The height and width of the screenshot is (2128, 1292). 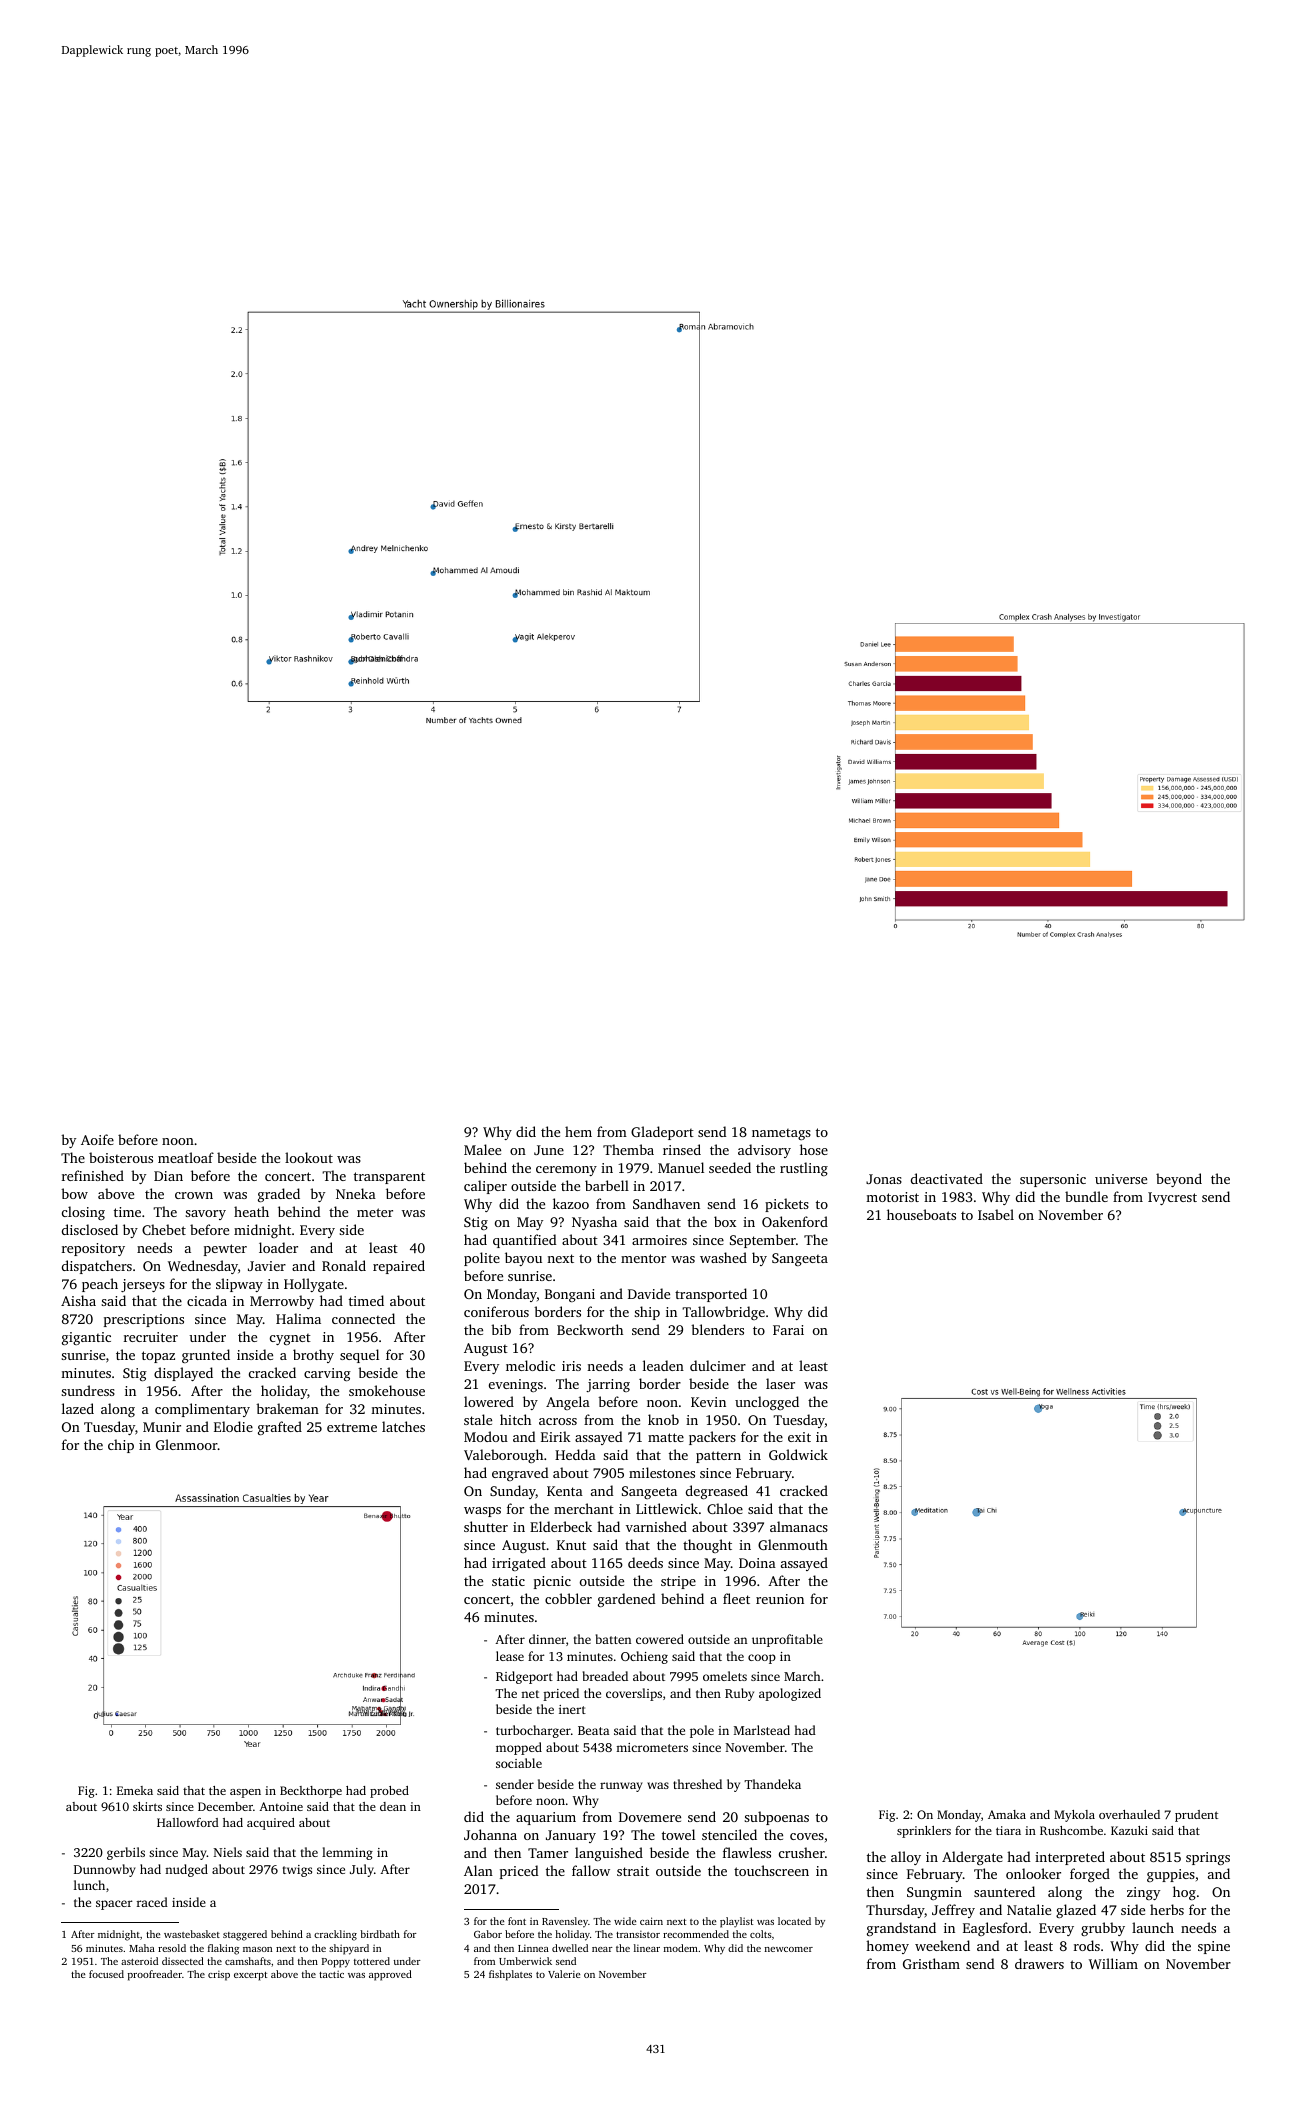 What do you see at coordinates (730, 1167) in the screenshot?
I see `seeded` at bounding box center [730, 1167].
